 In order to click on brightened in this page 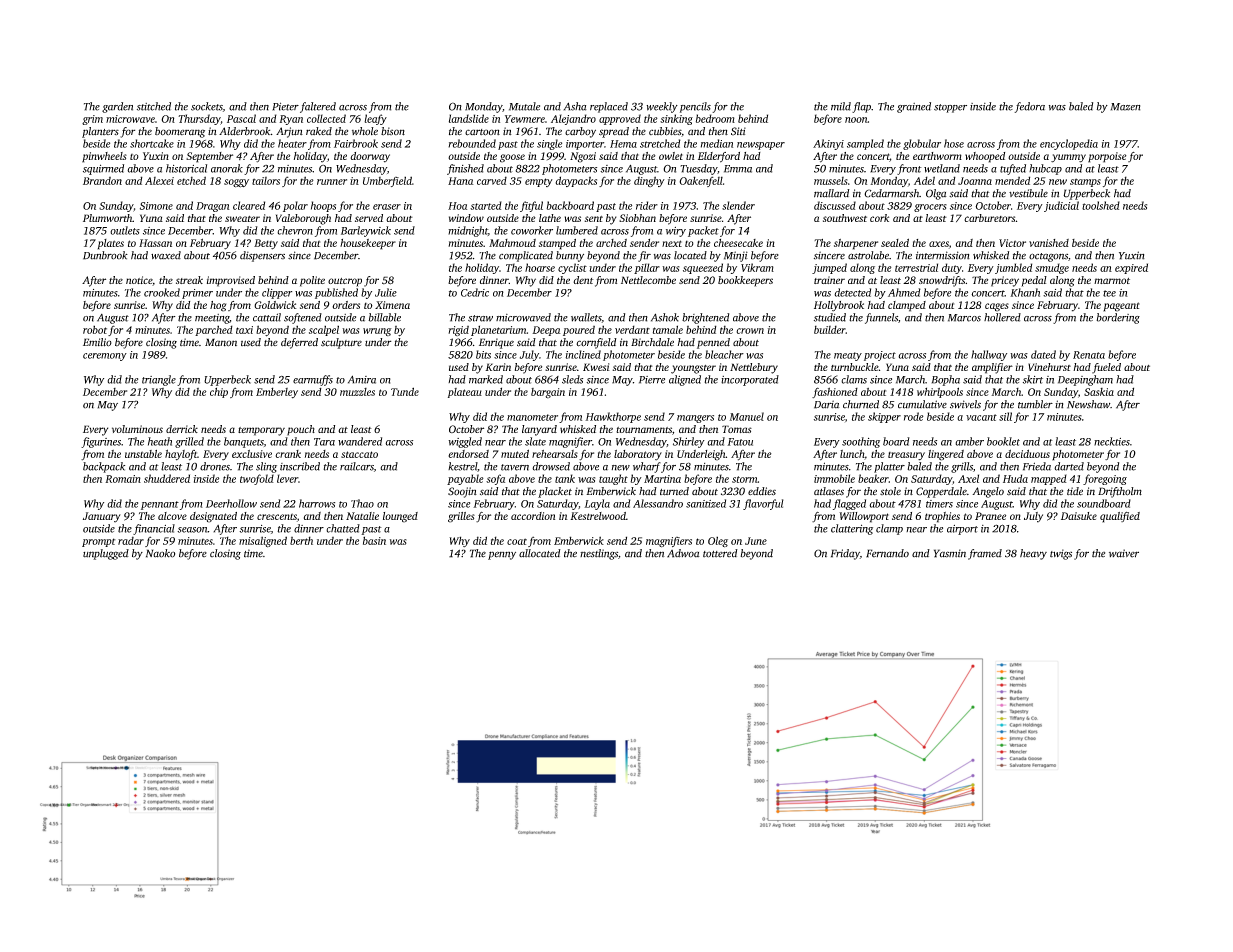, I will do `click(705, 318)`.
